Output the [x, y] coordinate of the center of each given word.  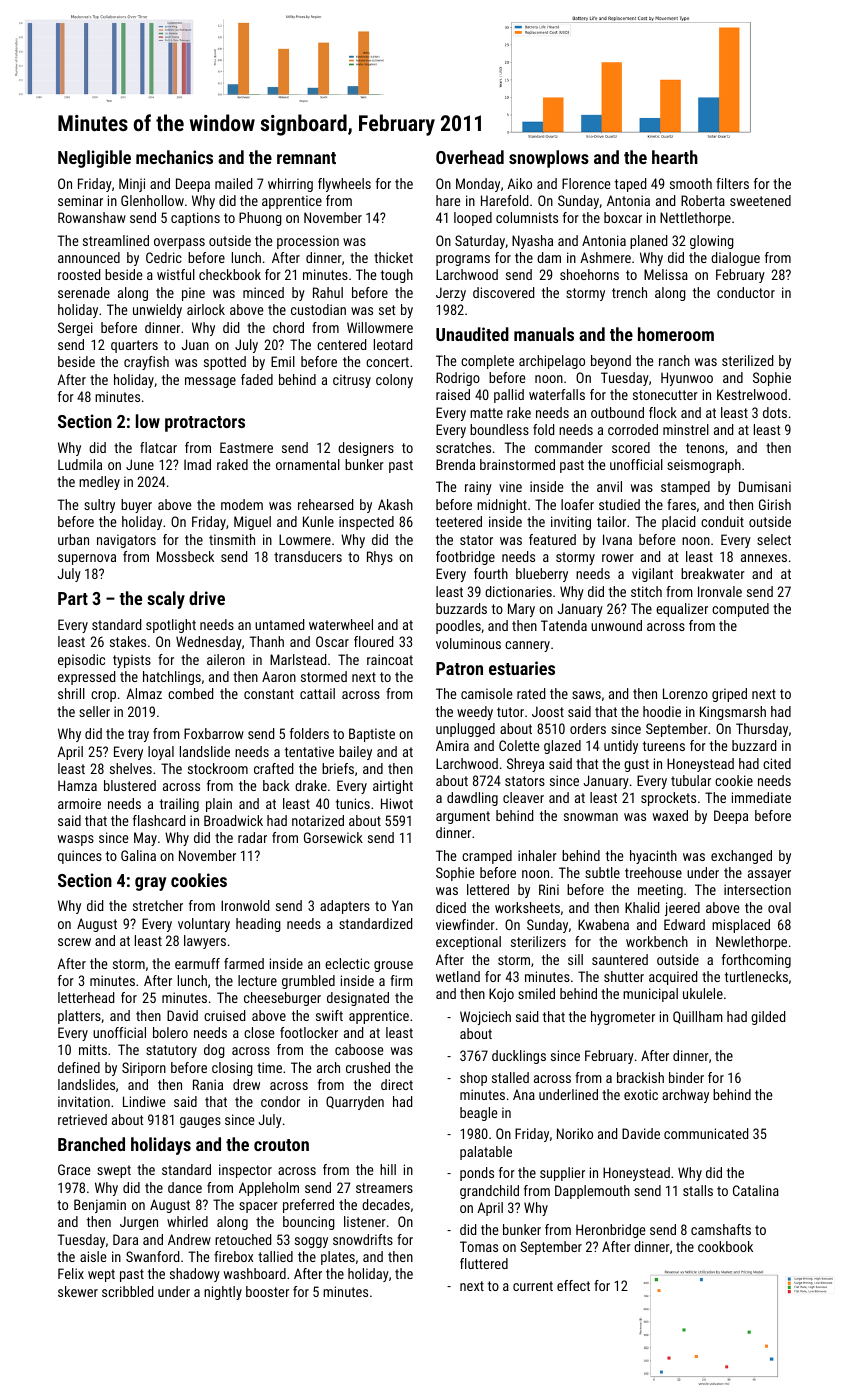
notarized [318, 820]
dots [775, 412]
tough [397, 276]
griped [729, 695]
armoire [79, 803]
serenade [84, 292]
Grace [74, 1169]
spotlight [171, 626]
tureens [664, 746]
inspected [366, 523]
